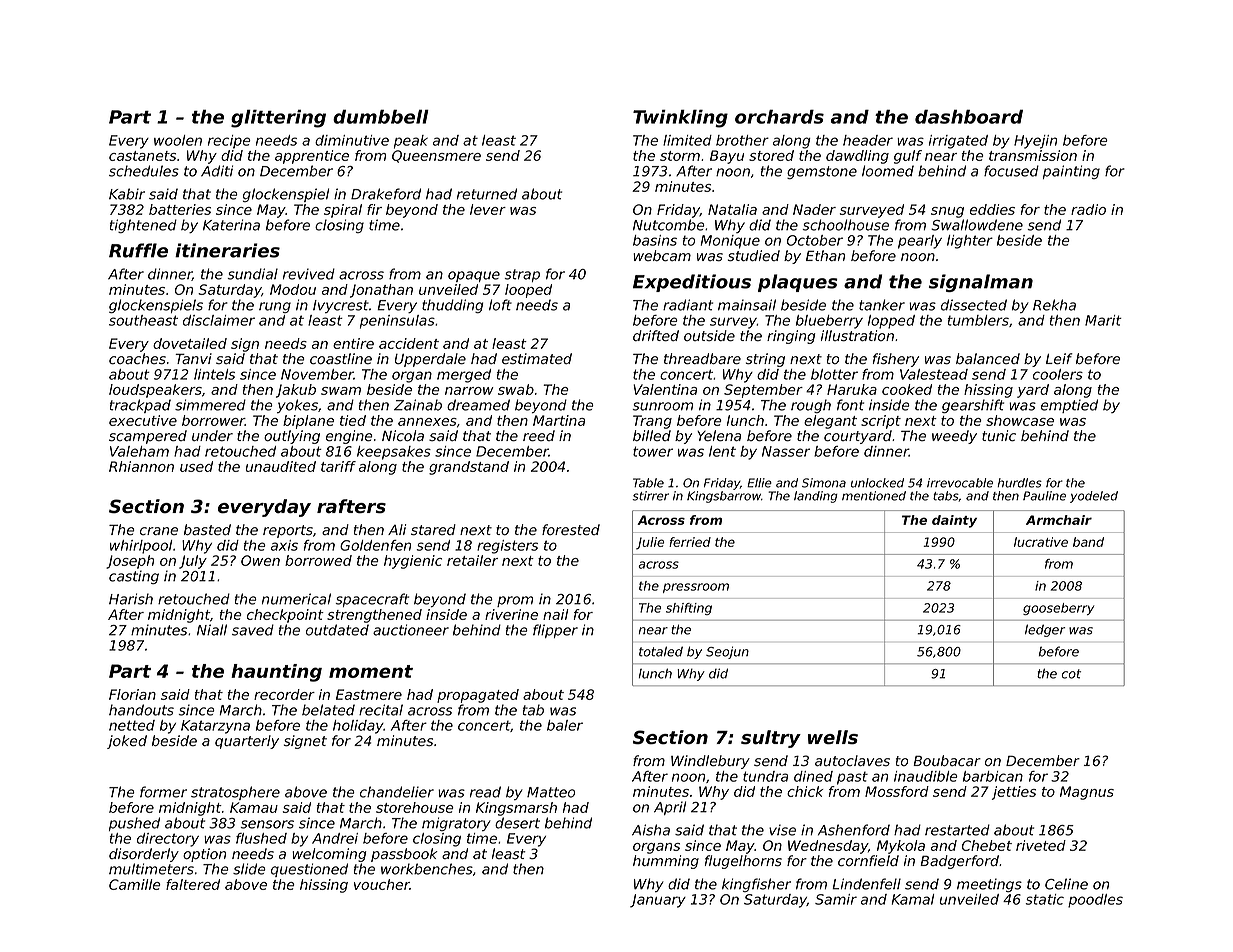  I want to click on fir, so click(374, 209).
